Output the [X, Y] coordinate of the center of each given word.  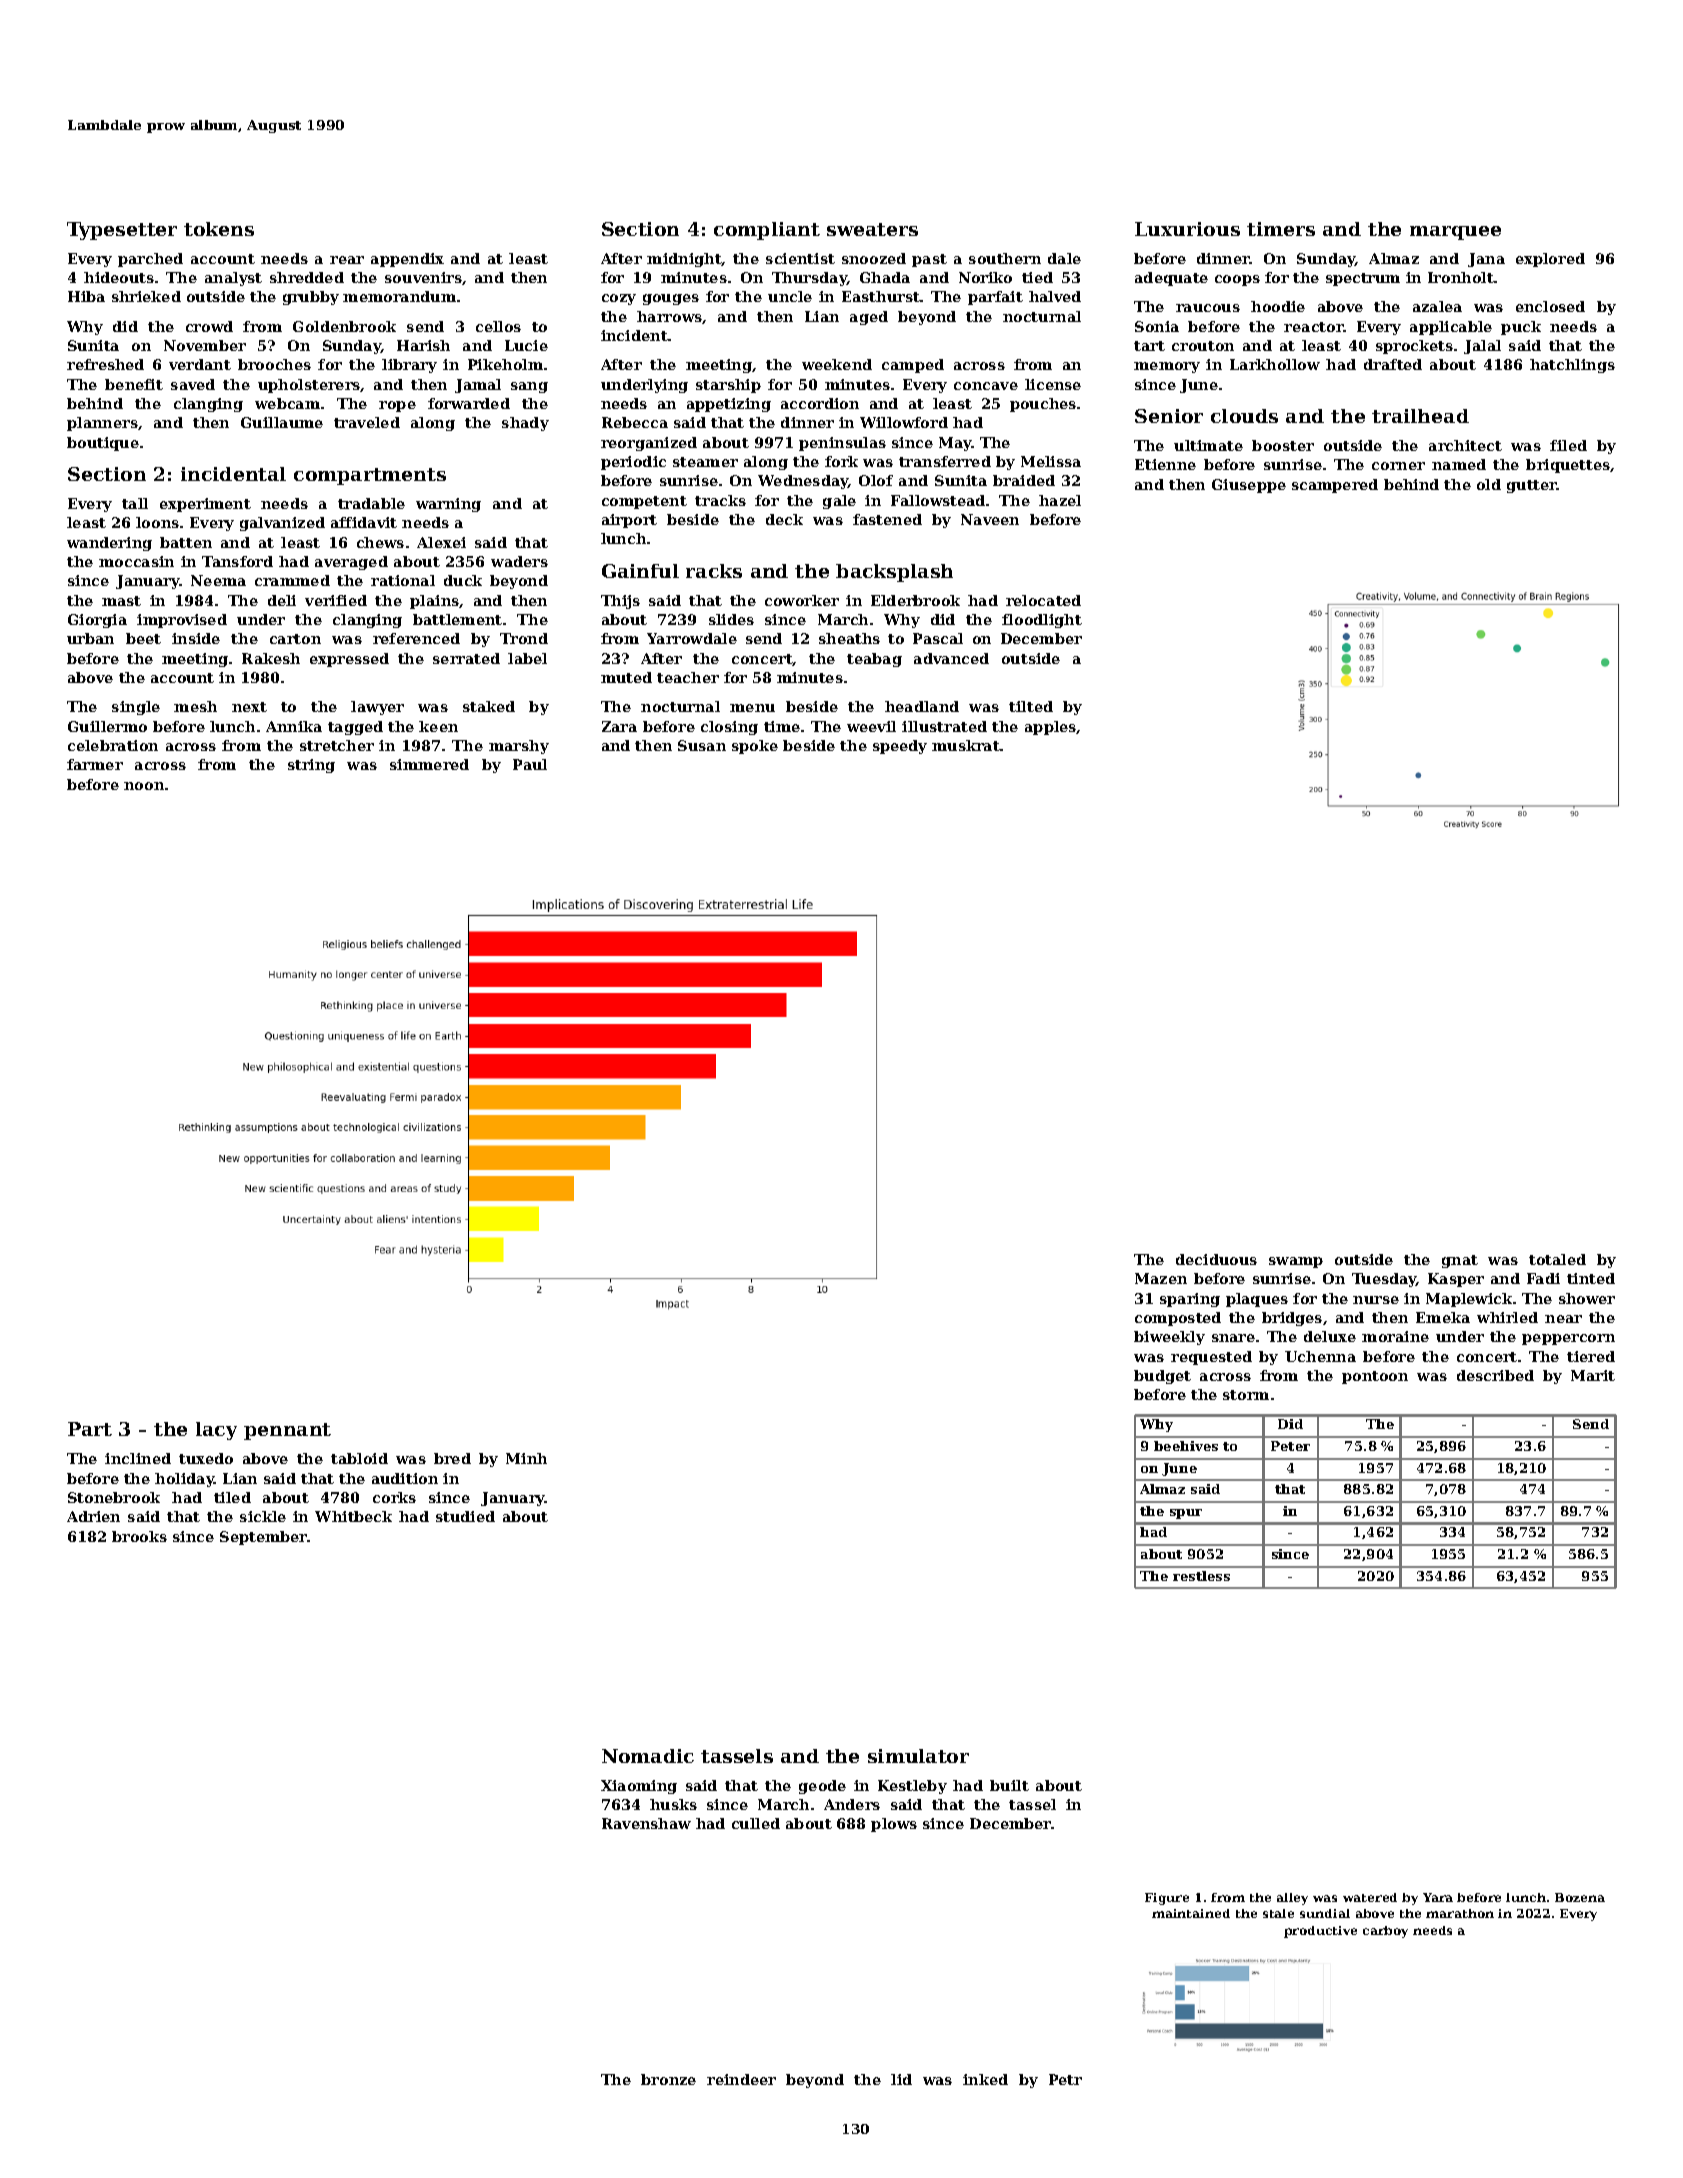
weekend [837, 364]
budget [1162, 1377]
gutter [1532, 486]
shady [525, 424]
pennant [287, 1431]
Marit [1593, 1375]
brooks [139, 1536]
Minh [526, 1458]
